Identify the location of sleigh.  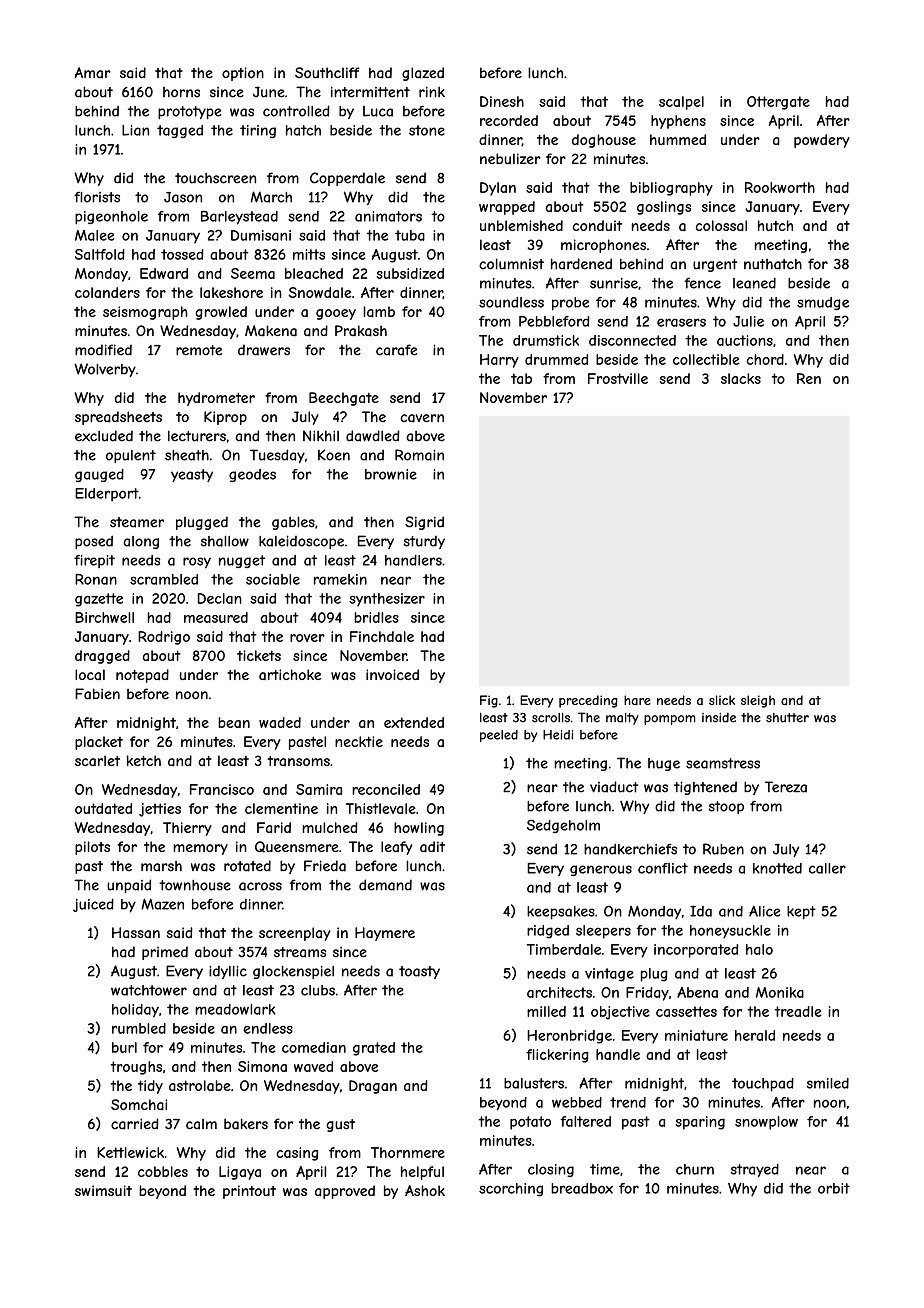
(758, 701).
